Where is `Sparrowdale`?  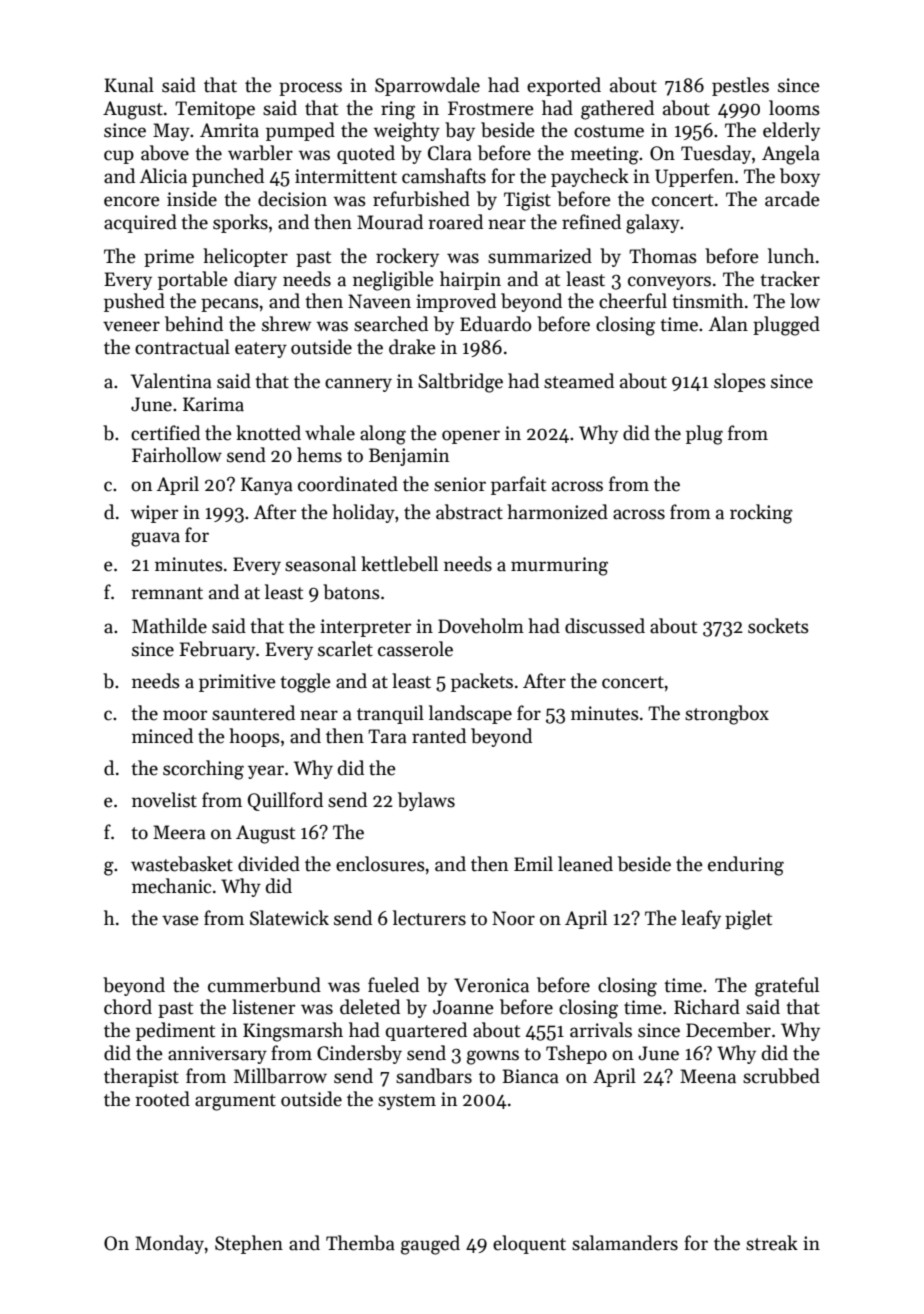
Sparrowdale is located at coordinates (427, 86).
